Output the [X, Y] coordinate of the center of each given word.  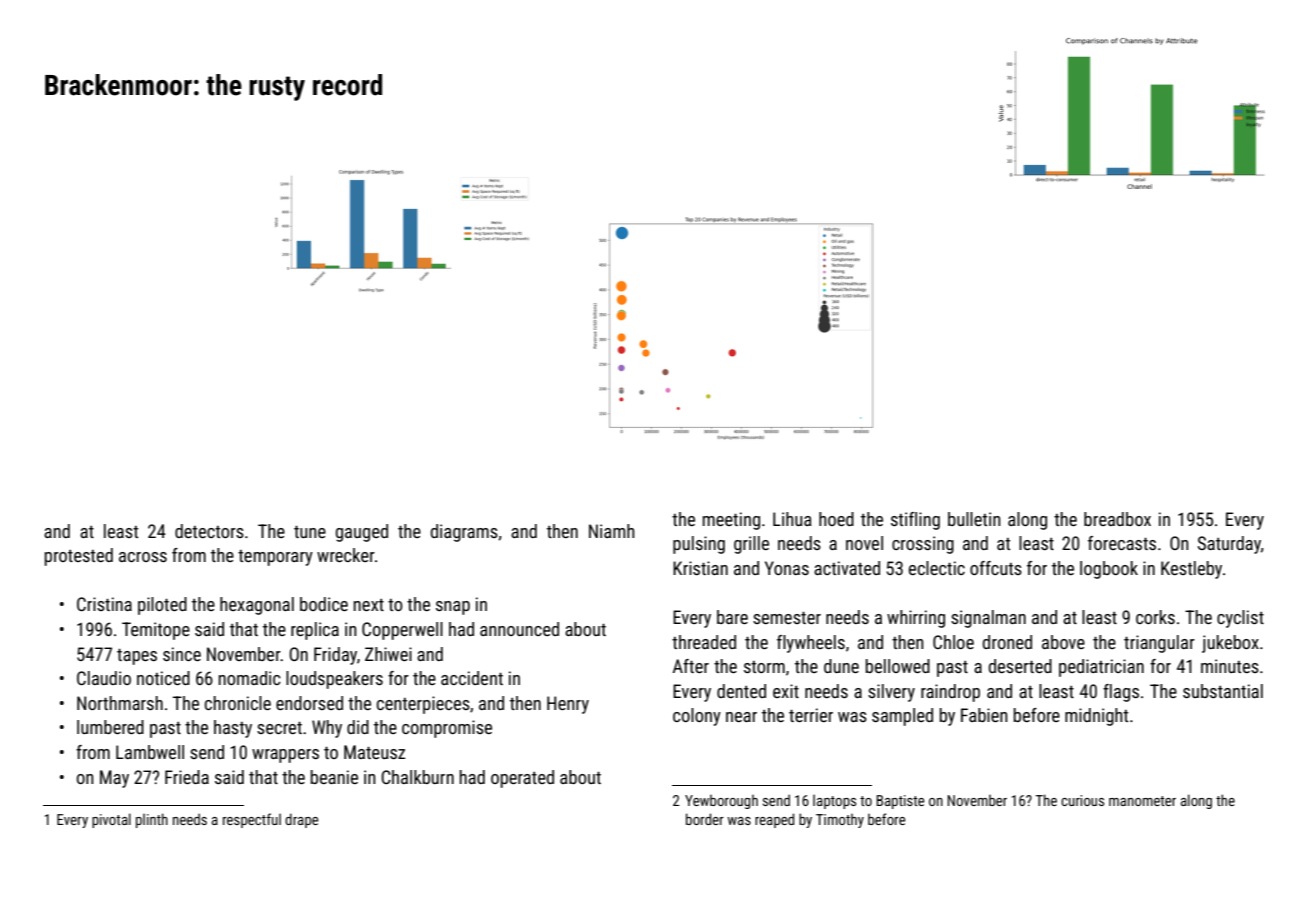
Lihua [792, 519]
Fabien [984, 715]
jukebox [1230, 644]
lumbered [110, 727]
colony [697, 717]
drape [301, 820]
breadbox [1117, 519]
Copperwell [402, 631]
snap [453, 608]
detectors [209, 531]
